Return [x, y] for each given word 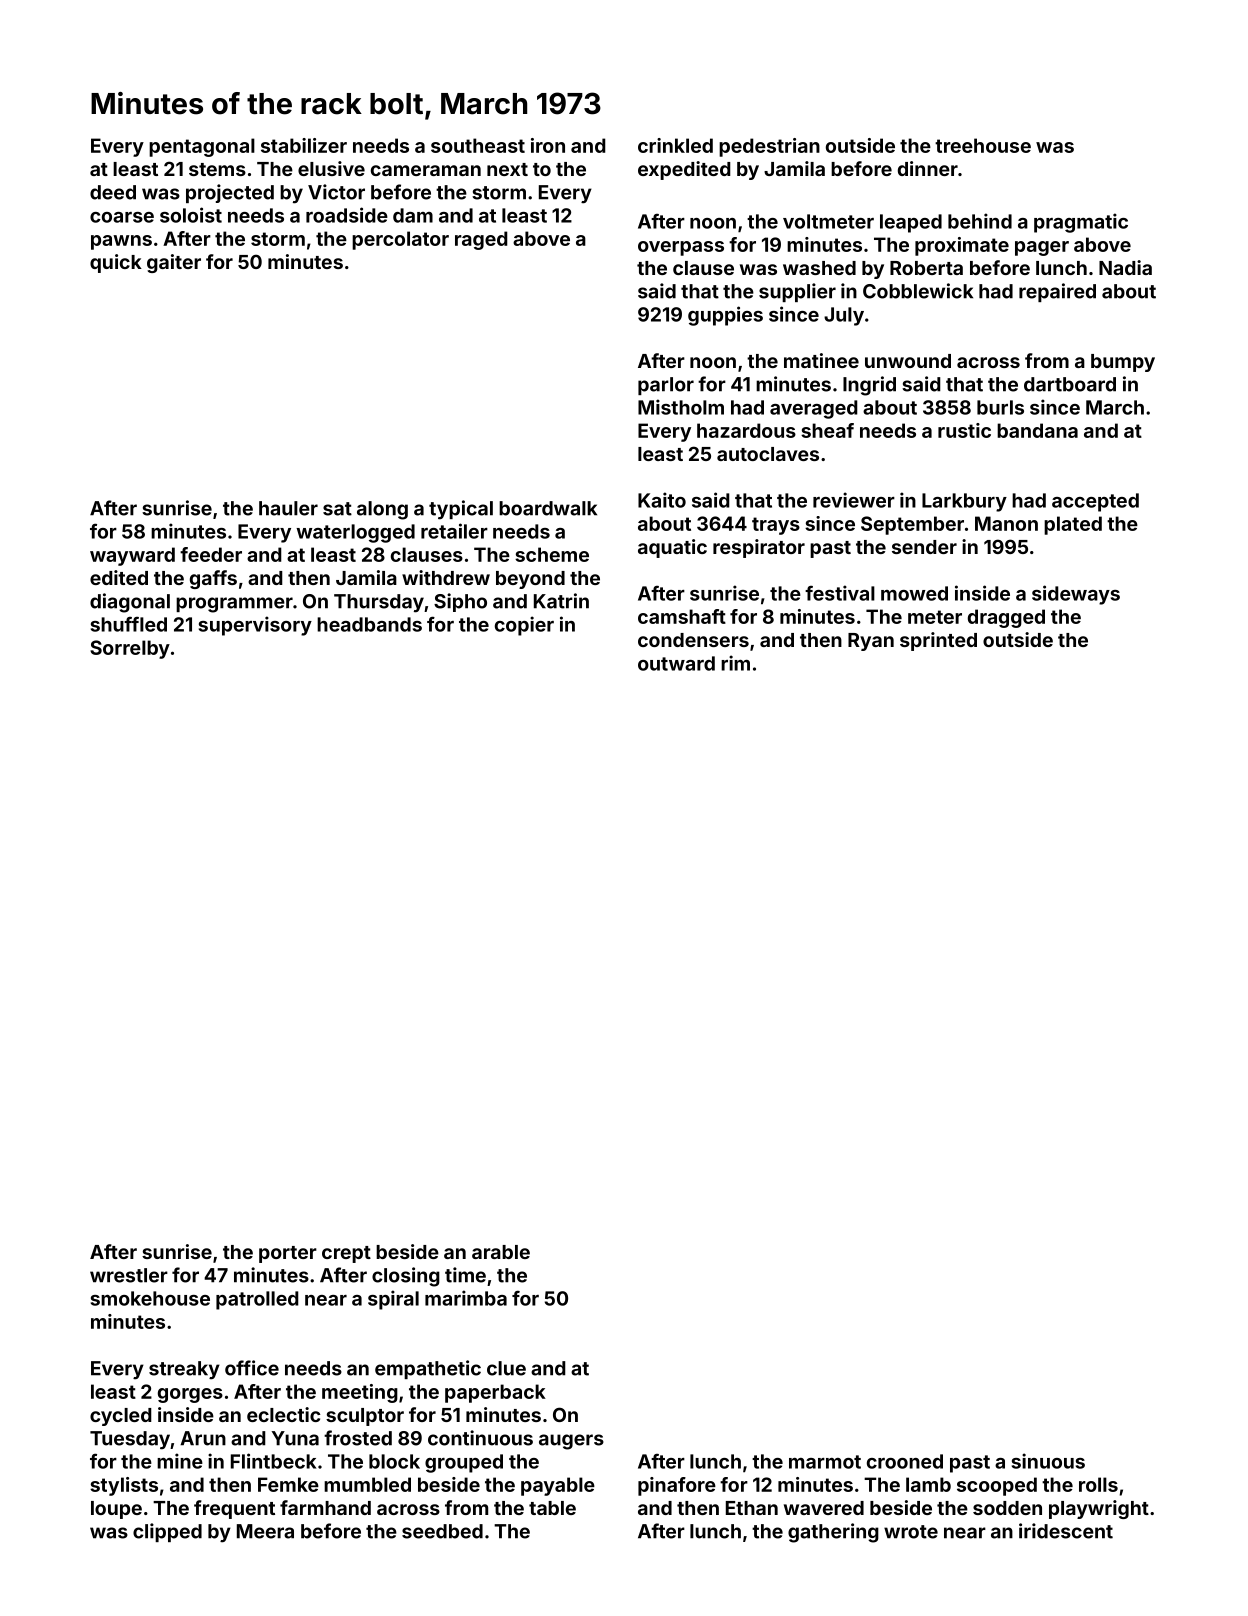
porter [288, 1254]
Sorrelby [130, 649]
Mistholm [681, 407]
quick [116, 263]
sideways [1076, 595]
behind [980, 221]
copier [524, 626]
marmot [825, 1462]
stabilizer [304, 145]
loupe [116, 1510]
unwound [908, 361]
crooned [905, 1461]
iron [548, 145]
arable [501, 1252]
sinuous [1048, 1461]
